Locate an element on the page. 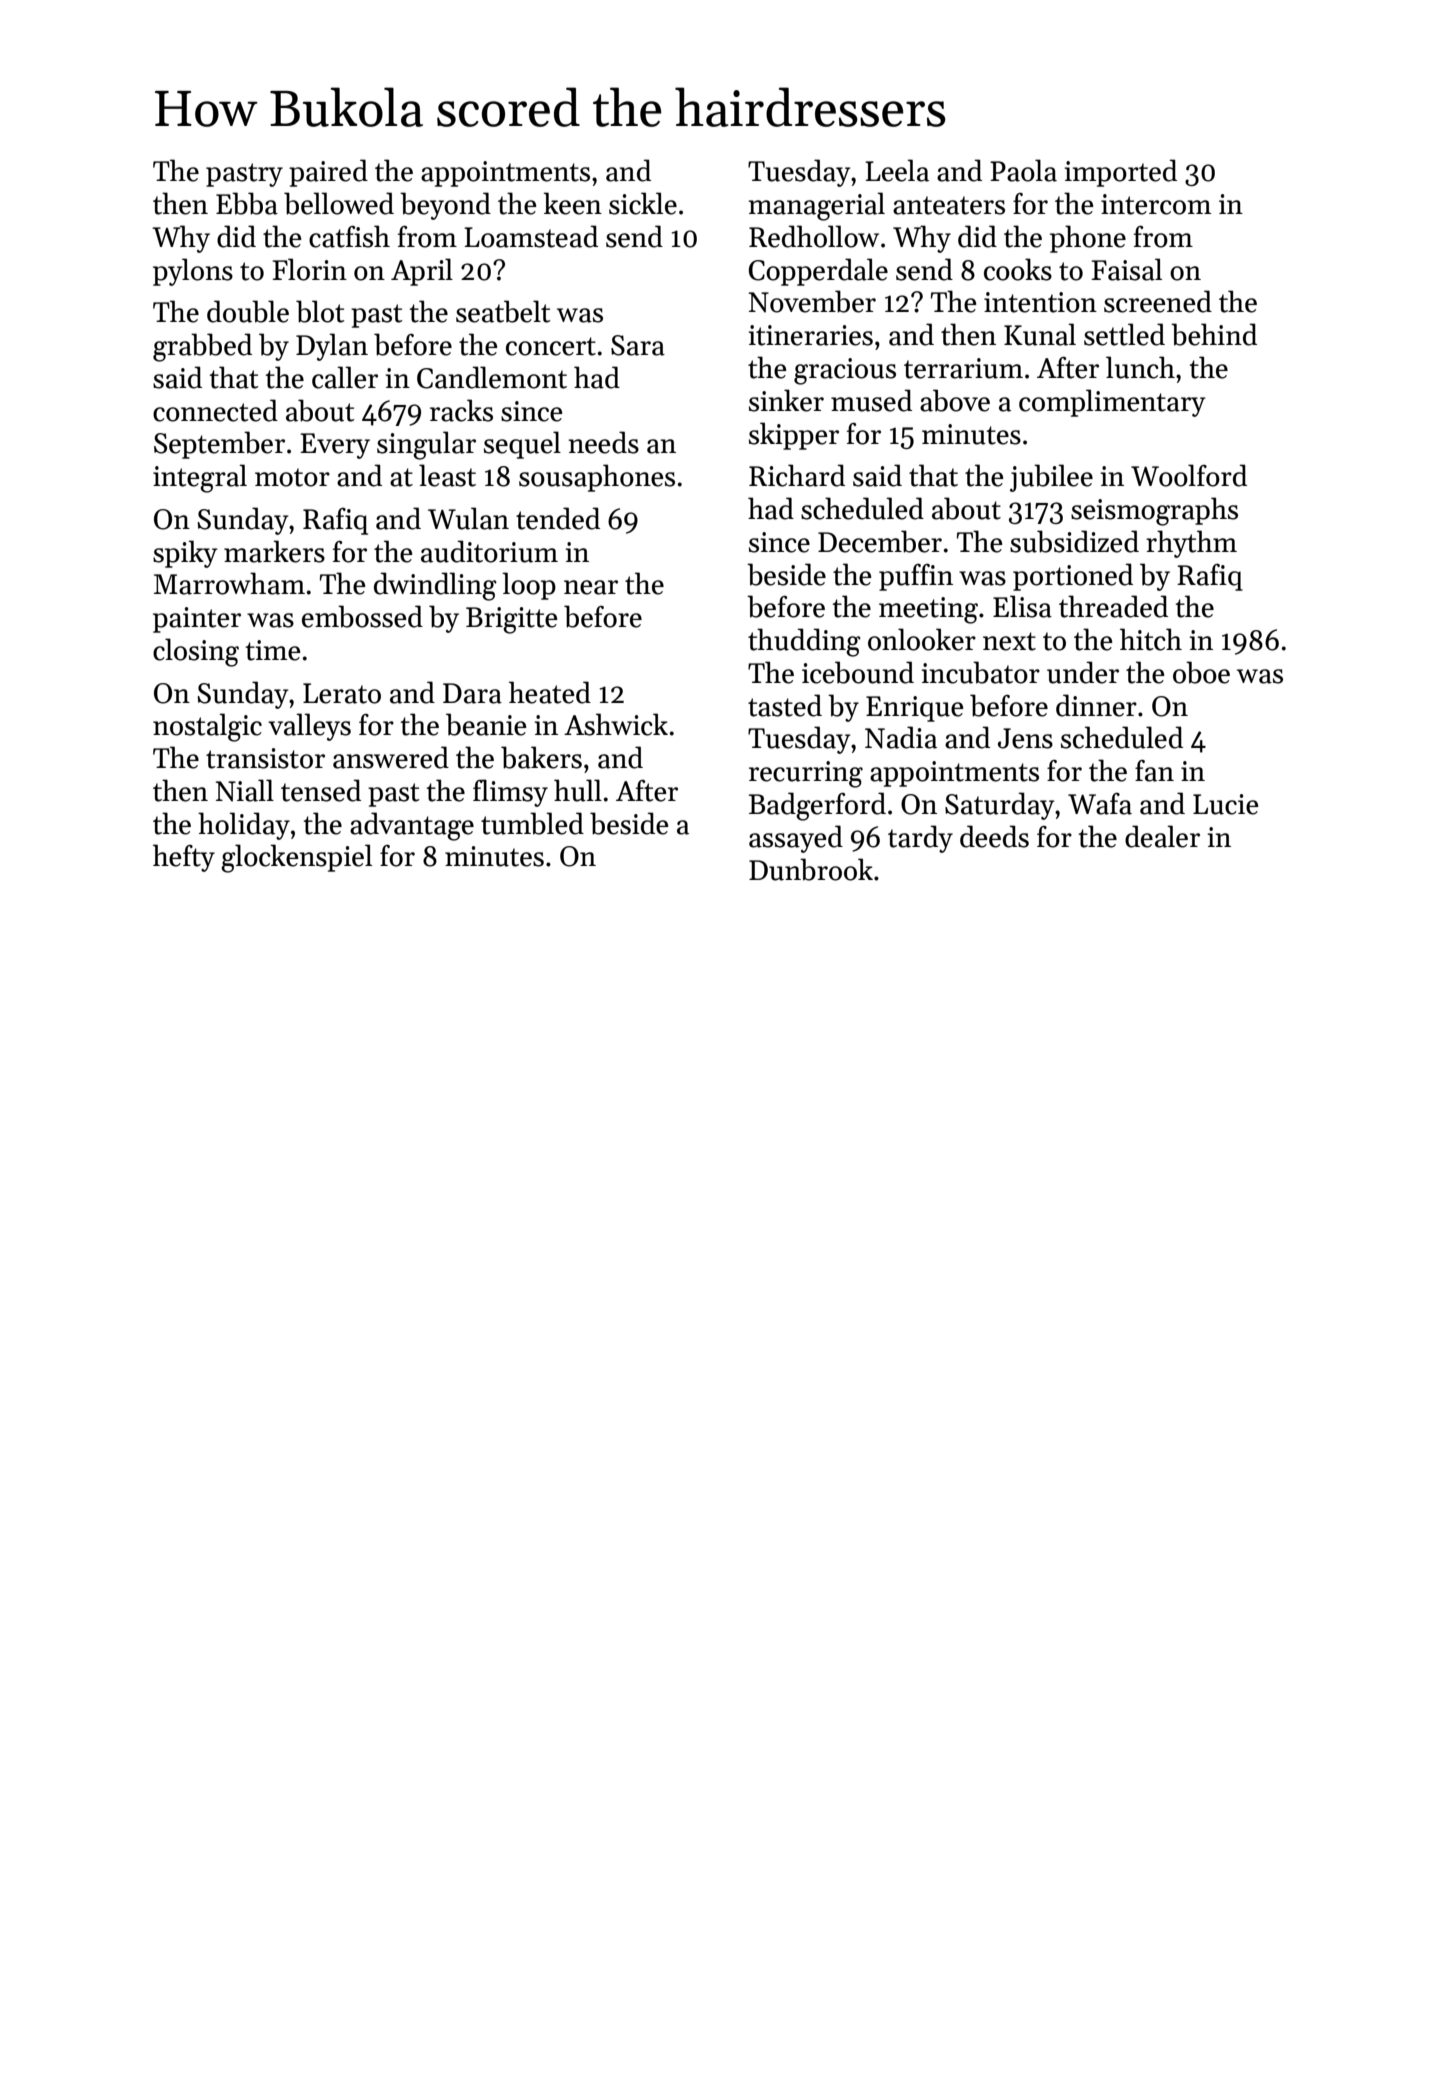 The height and width of the document is (2100, 1450). paired is located at coordinates (328, 173).
